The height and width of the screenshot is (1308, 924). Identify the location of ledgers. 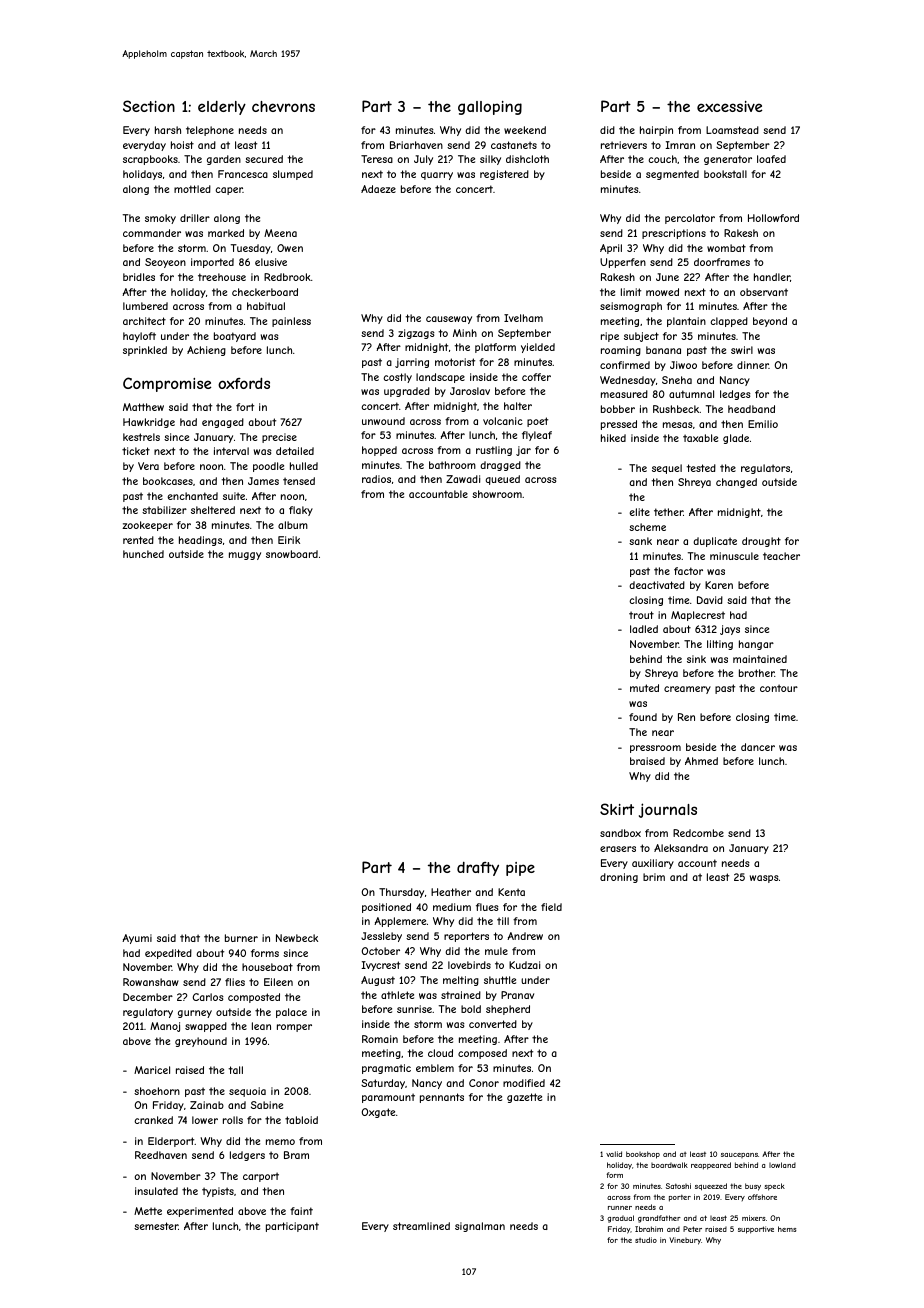
(247, 1156).
